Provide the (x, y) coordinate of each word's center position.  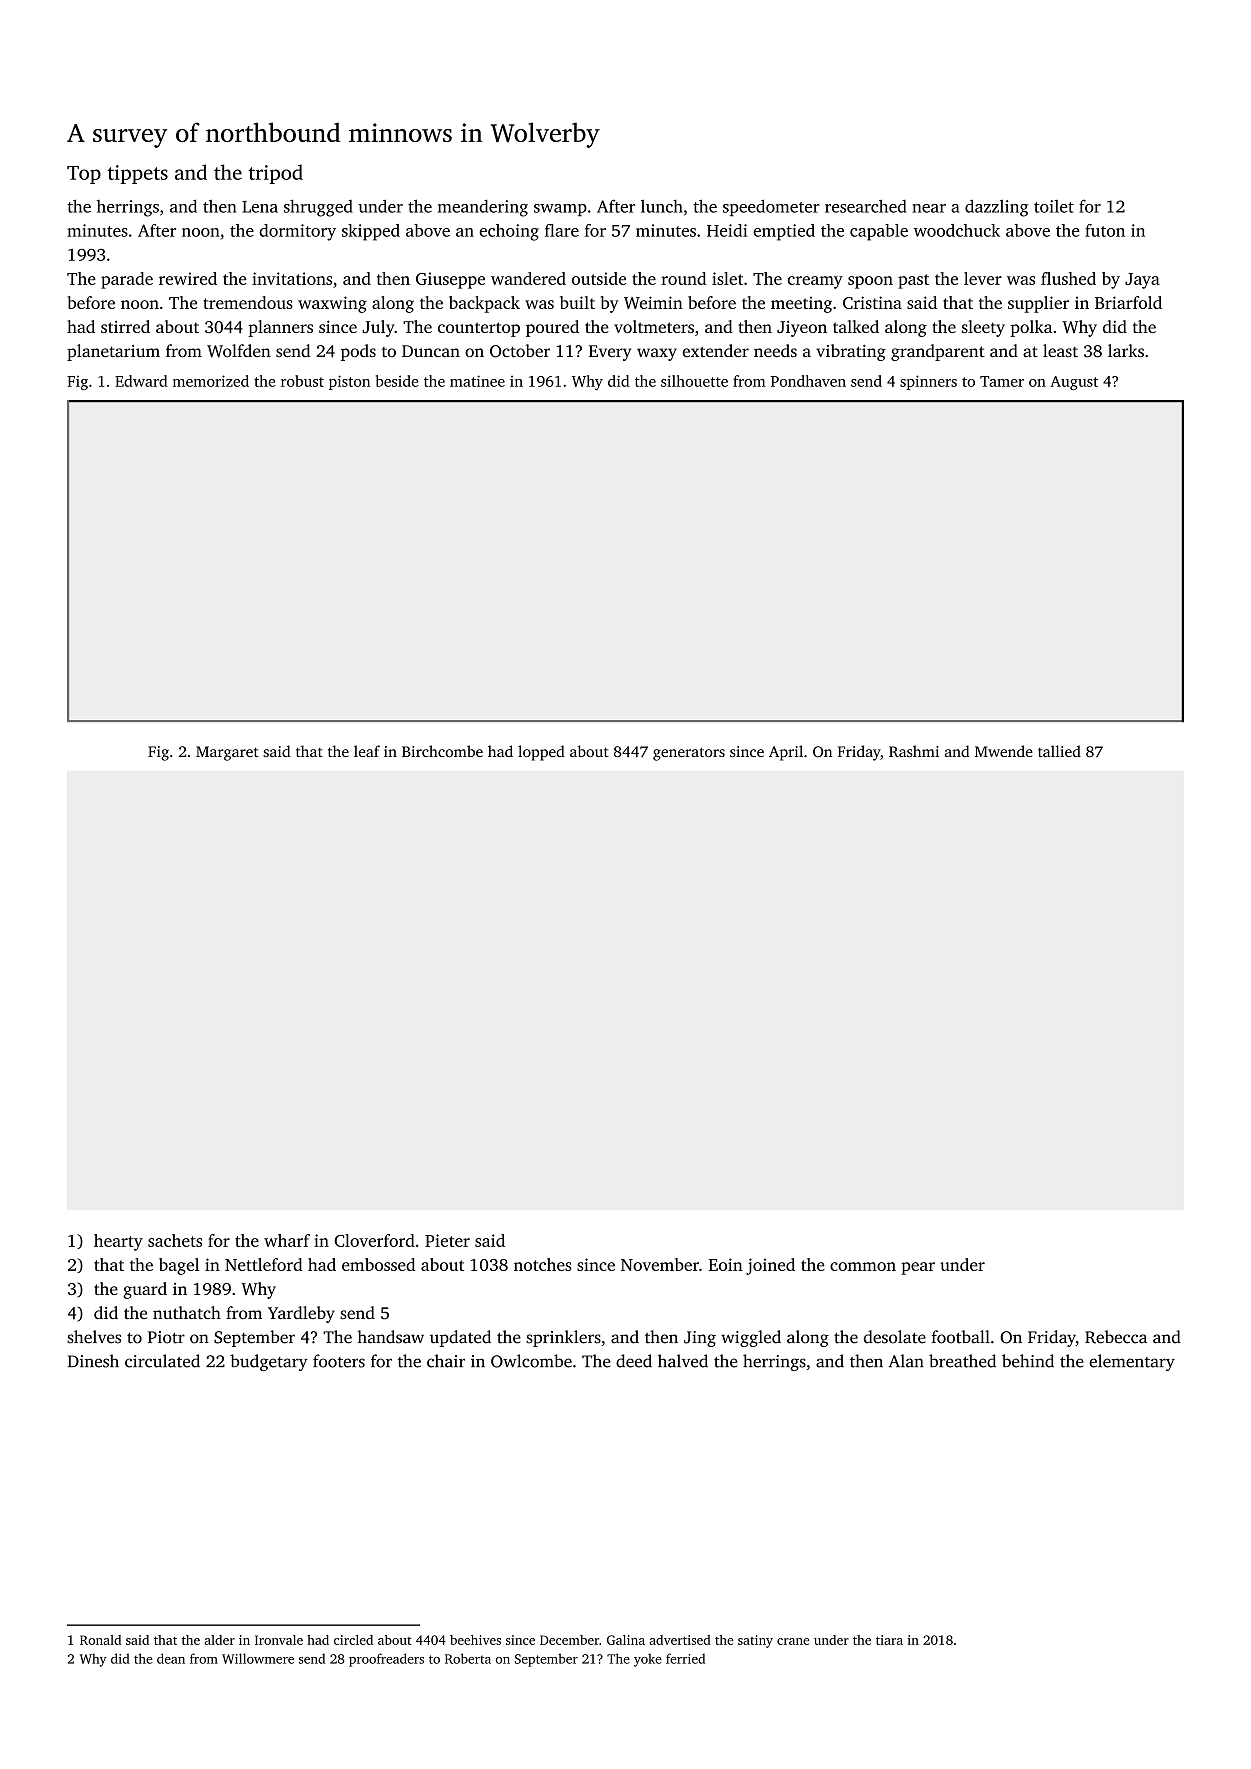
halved (683, 1361)
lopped (541, 753)
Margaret (227, 753)
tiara (889, 1640)
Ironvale (279, 1640)
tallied (1059, 751)
